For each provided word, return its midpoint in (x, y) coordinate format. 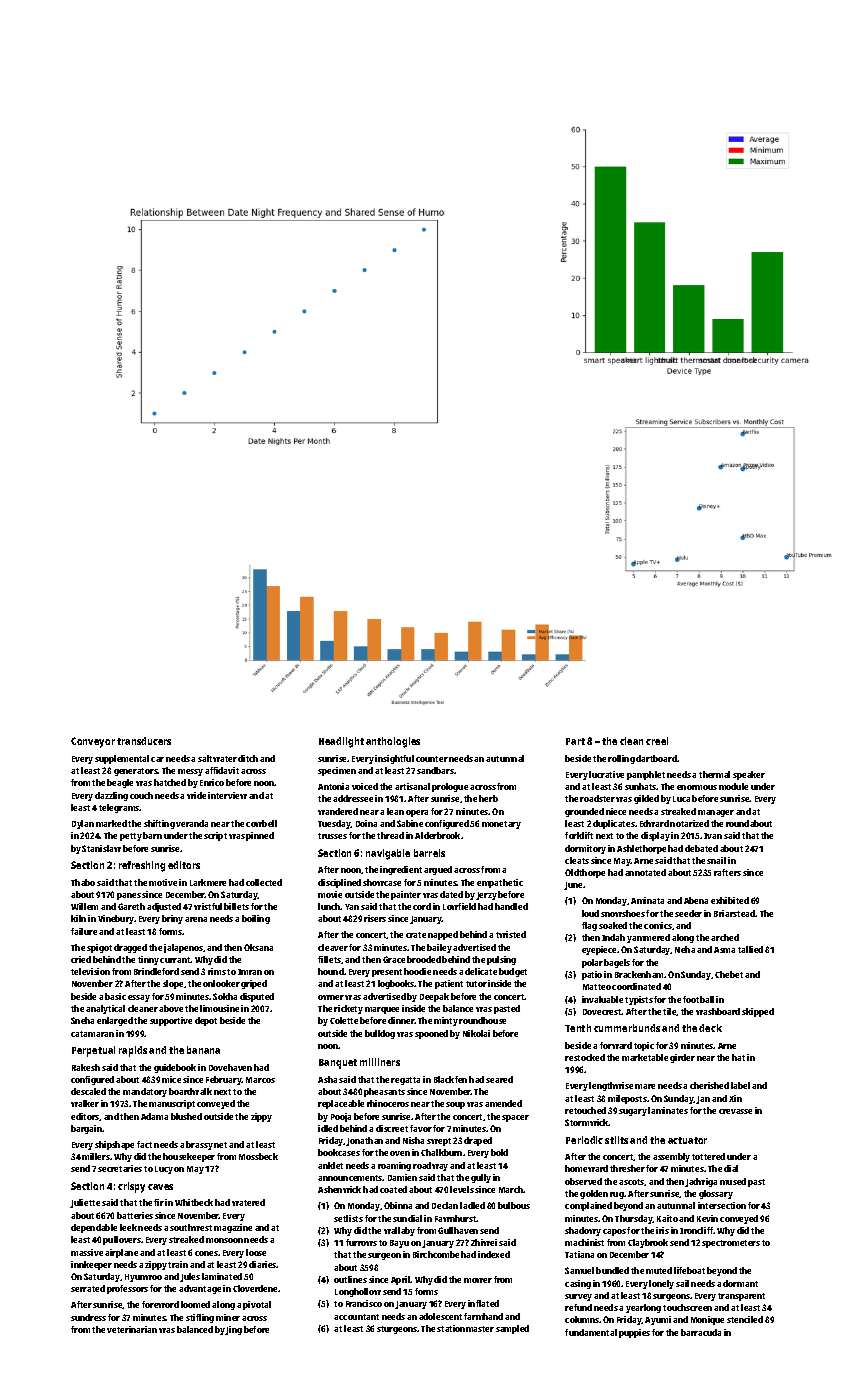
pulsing (501, 960)
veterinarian (132, 1329)
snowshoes (623, 913)
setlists (348, 1218)
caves (160, 1187)
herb (488, 798)
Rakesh (86, 1067)
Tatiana (579, 1254)
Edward (654, 823)
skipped (758, 1012)
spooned (431, 1034)
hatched (170, 782)
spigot (99, 948)
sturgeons (397, 1330)
